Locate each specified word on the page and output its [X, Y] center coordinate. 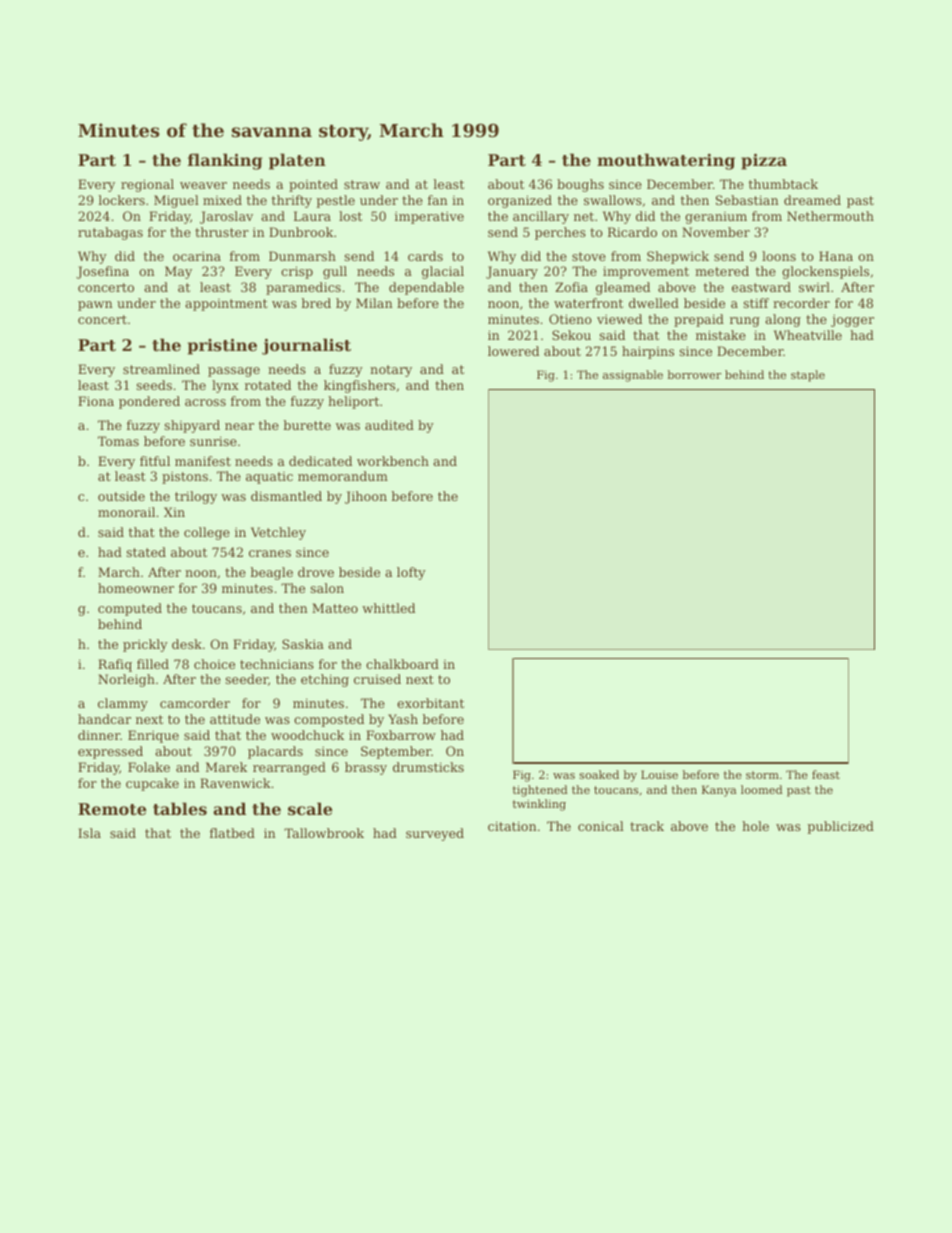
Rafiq [115, 665]
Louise [659, 774]
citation [512, 826]
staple [808, 376]
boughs [580, 185]
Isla [89, 833]
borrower [694, 374]
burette [307, 425]
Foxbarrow [401, 735]
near [239, 426]
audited [389, 425]
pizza [764, 161]
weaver [203, 185]
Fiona [96, 401]
